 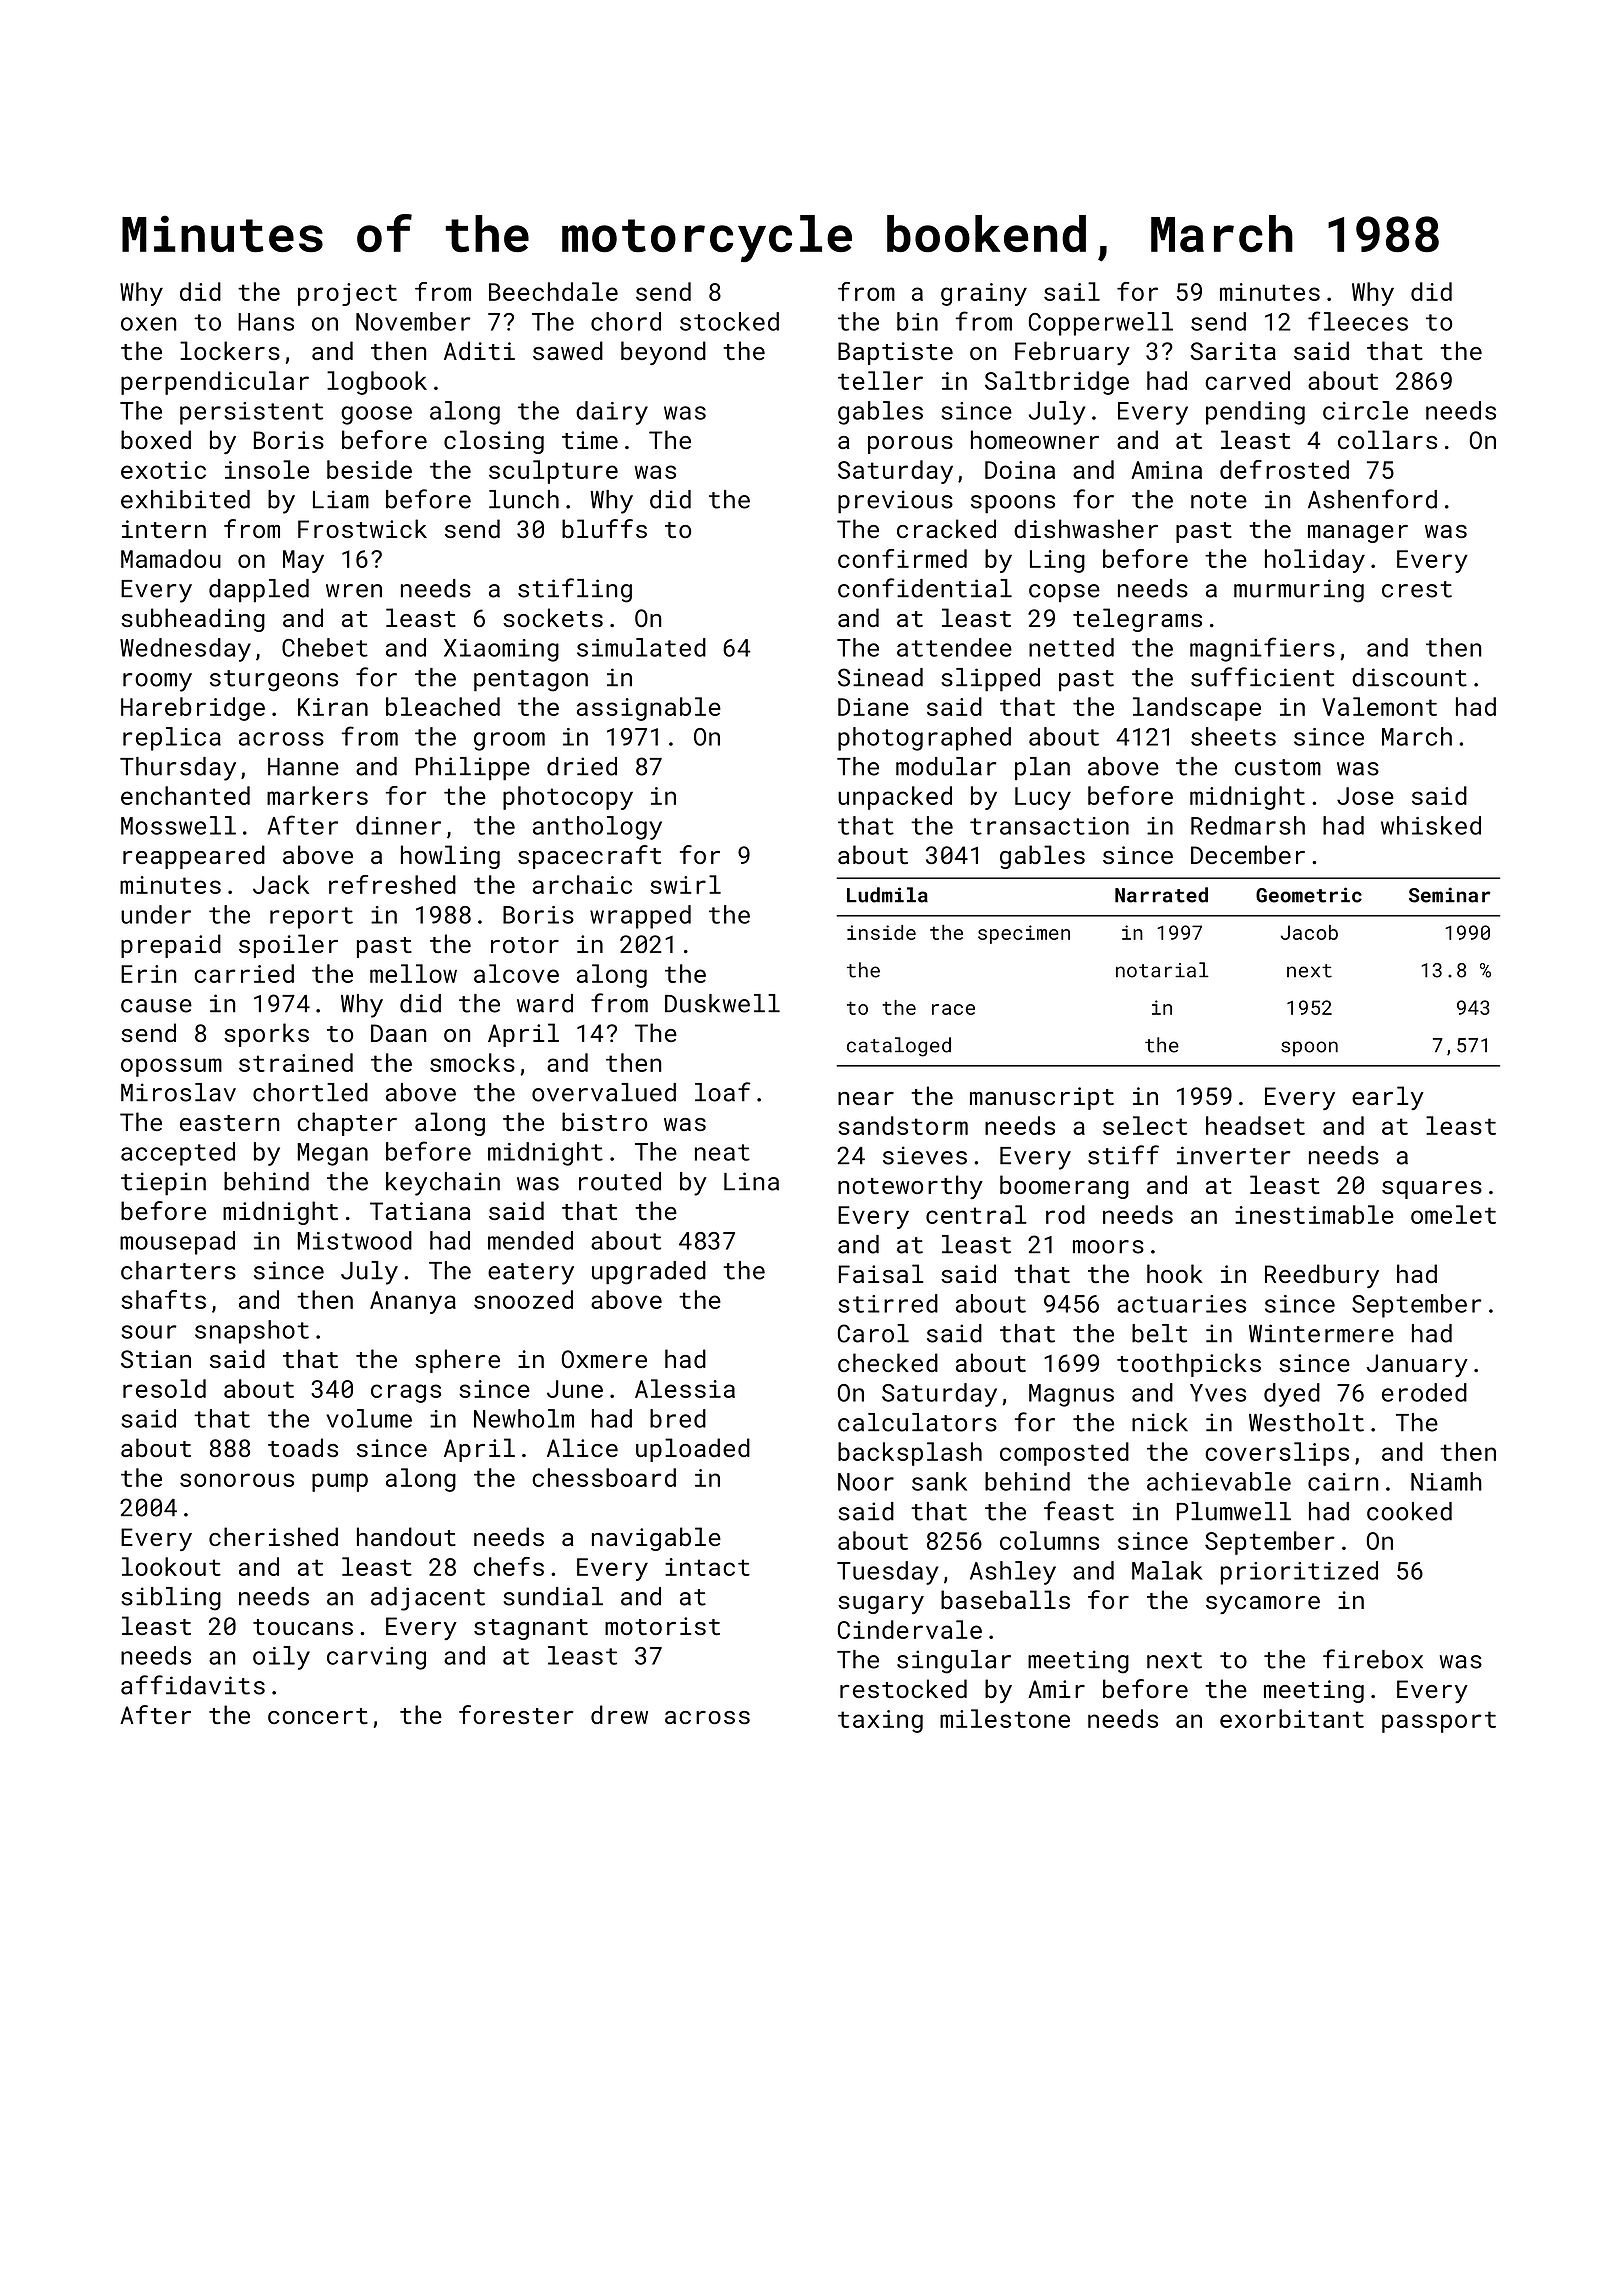 What do you see at coordinates (149, 324) in the image?
I see `oxen` at bounding box center [149, 324].
